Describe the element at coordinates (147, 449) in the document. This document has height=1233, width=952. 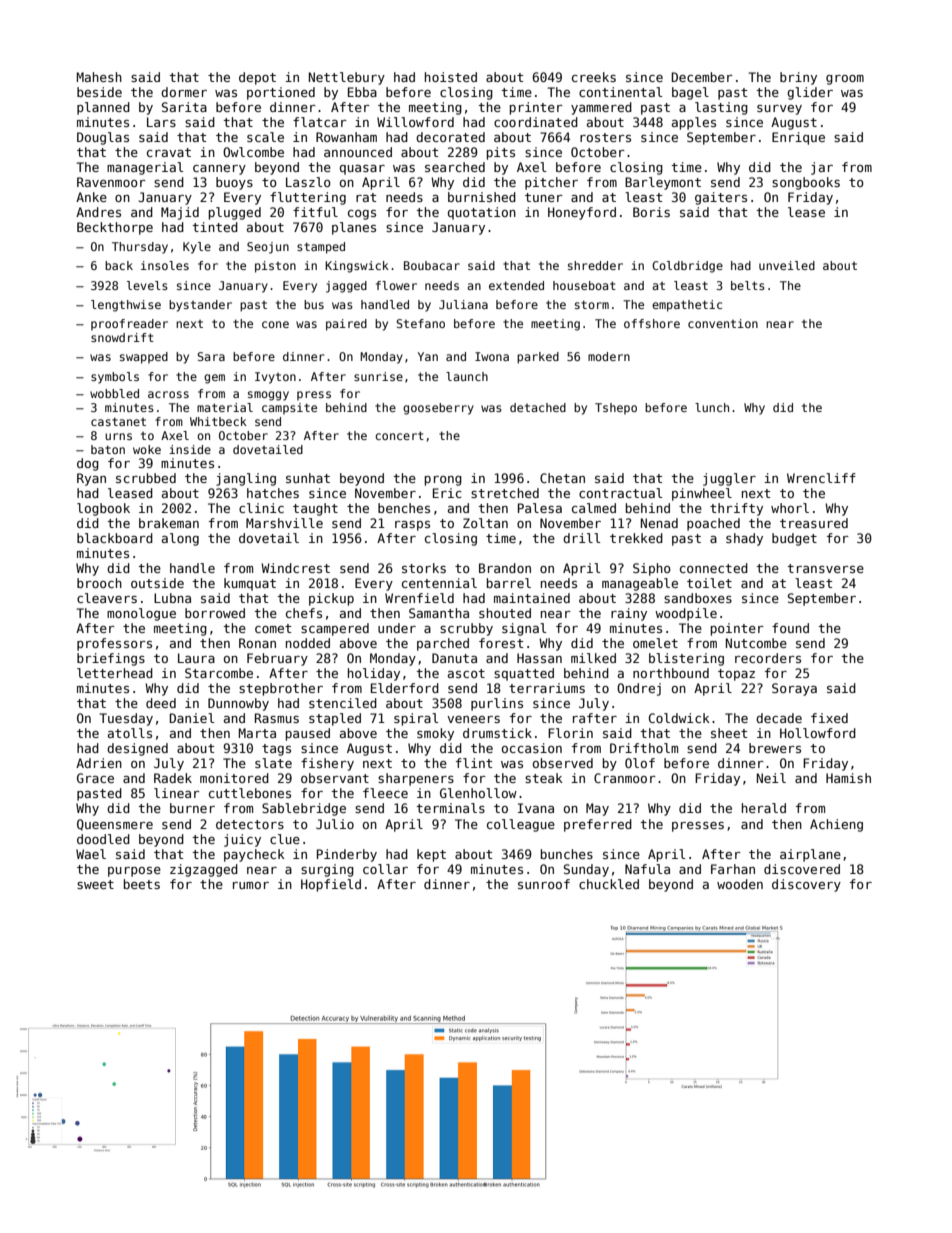
I see `woke` at that location.
